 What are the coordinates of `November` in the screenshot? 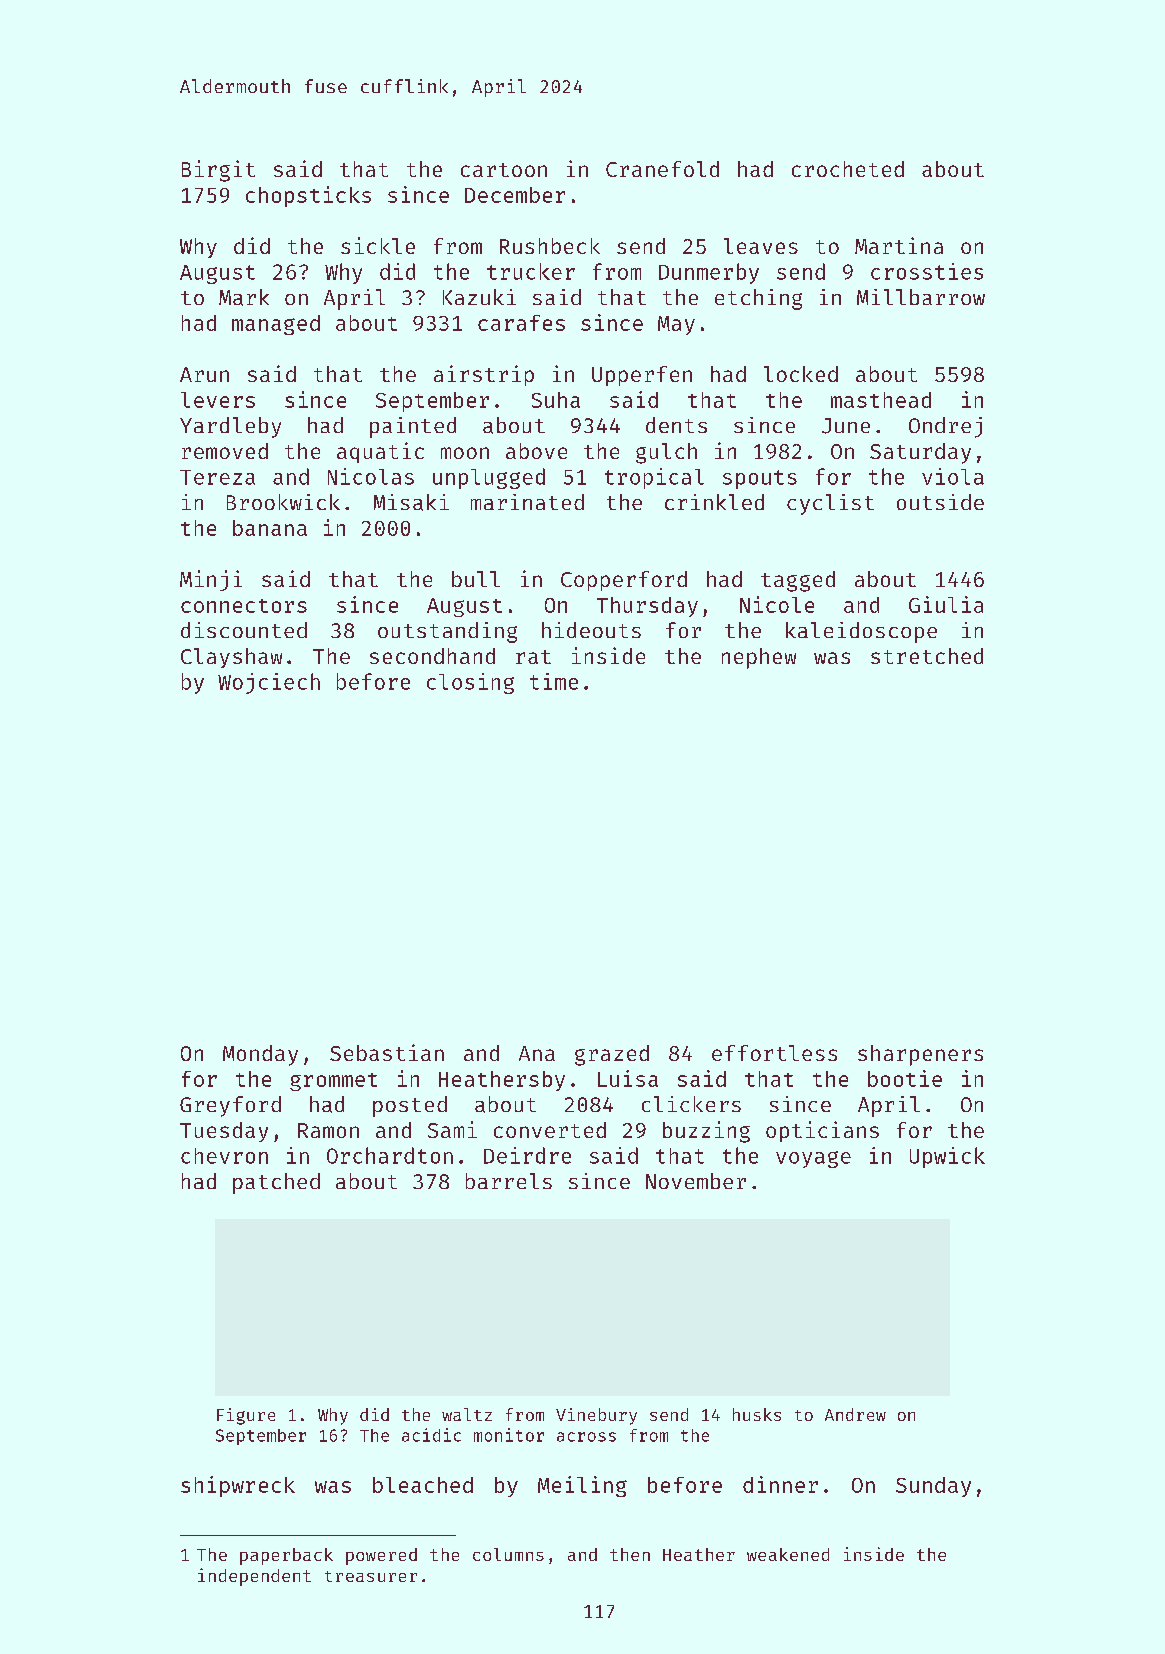 It's located at (696, 1181).
